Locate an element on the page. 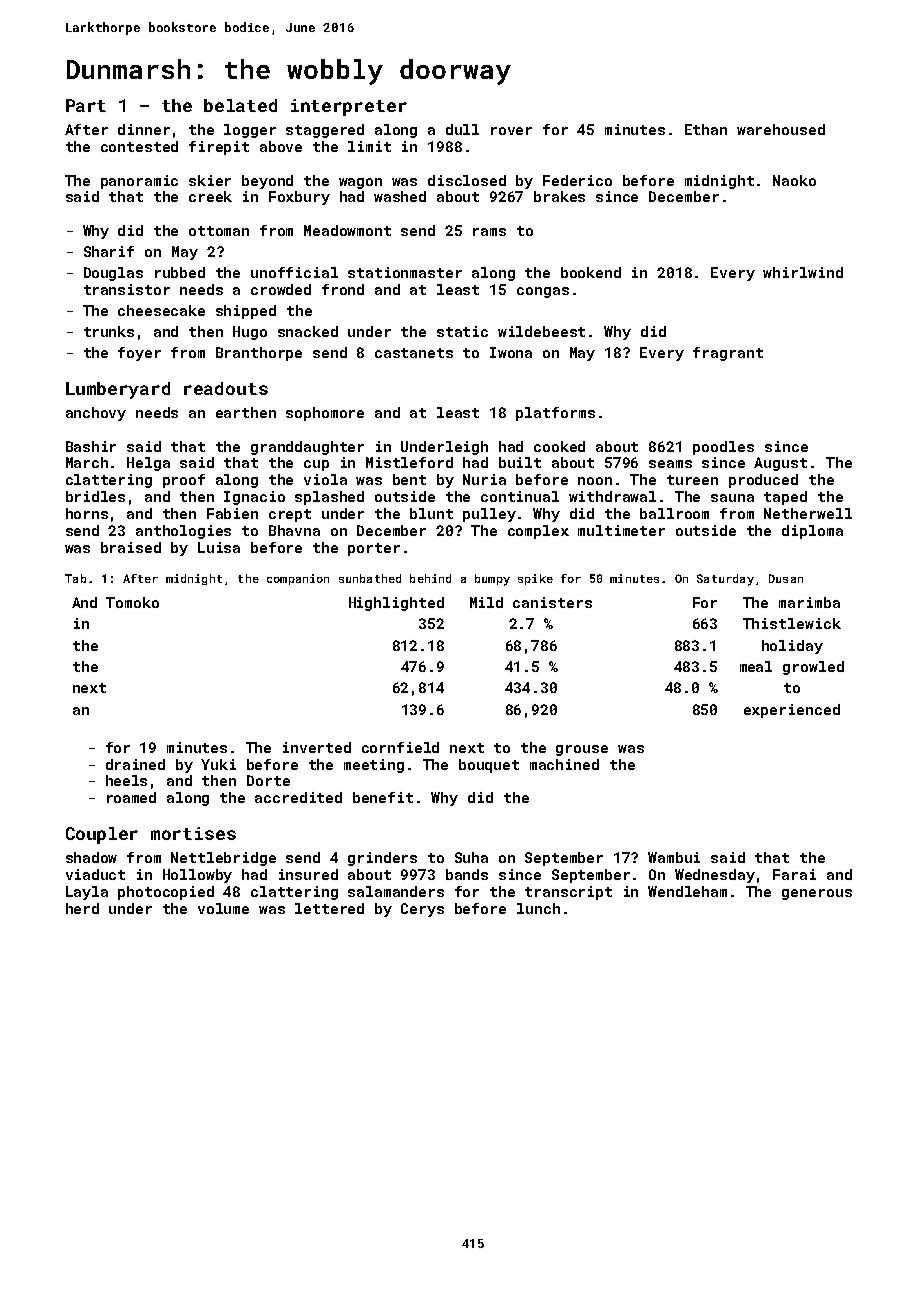 The image size is (924, 1308). wildebeest is located at coordinates (541, 331).
